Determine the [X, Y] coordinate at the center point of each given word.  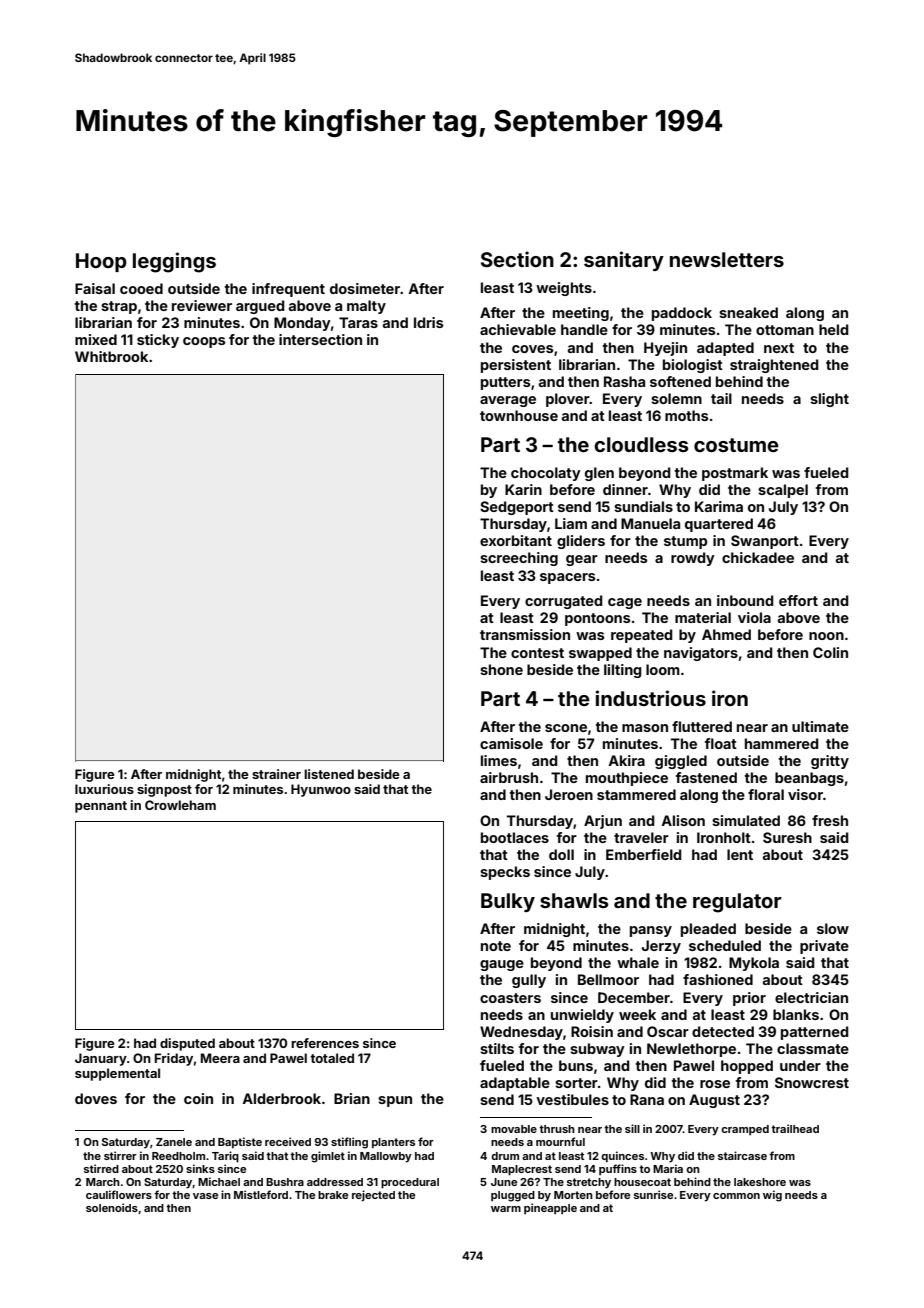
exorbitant [516, 540]
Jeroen [569, 794]
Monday [302, 324]
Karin [523, 489]
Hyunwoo [321, 790]
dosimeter [365, 288]
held [833, 329]
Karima [719, 506]
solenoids [112, 1207]
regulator [737, 903]
